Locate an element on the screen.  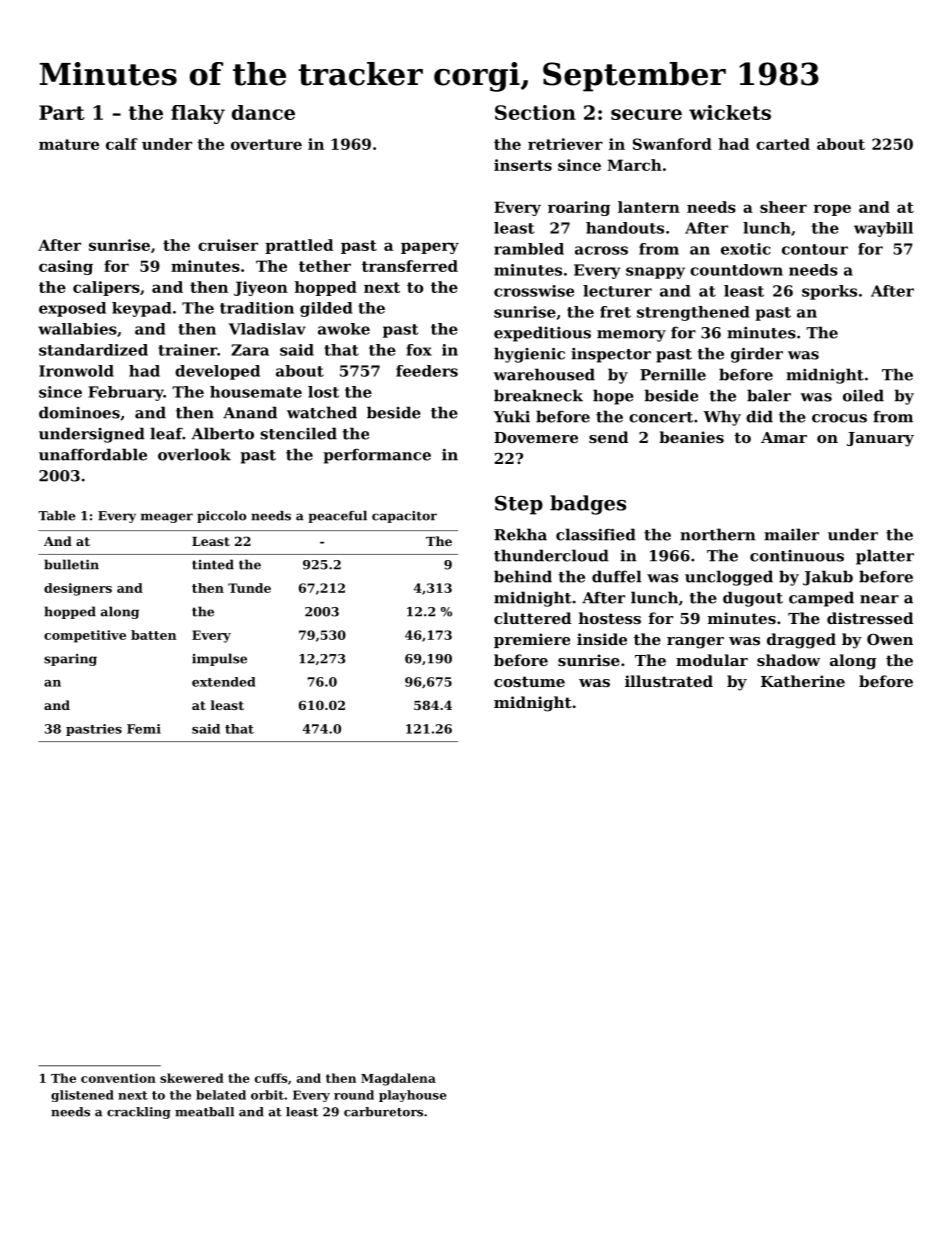
Section is located at coordinates (535, 112).
